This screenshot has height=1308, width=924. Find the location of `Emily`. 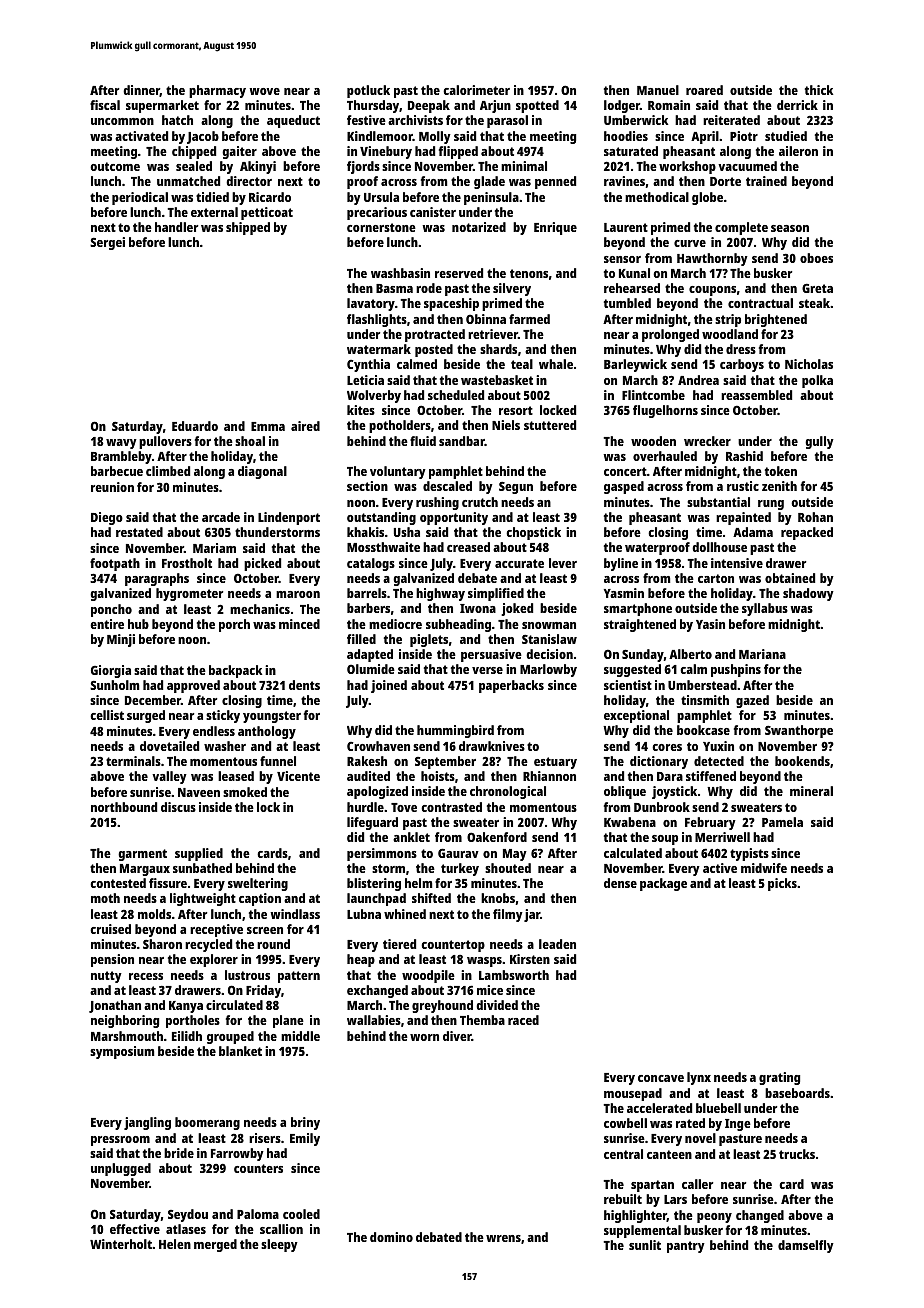

Emily is located at coordinates (305, 1139).
